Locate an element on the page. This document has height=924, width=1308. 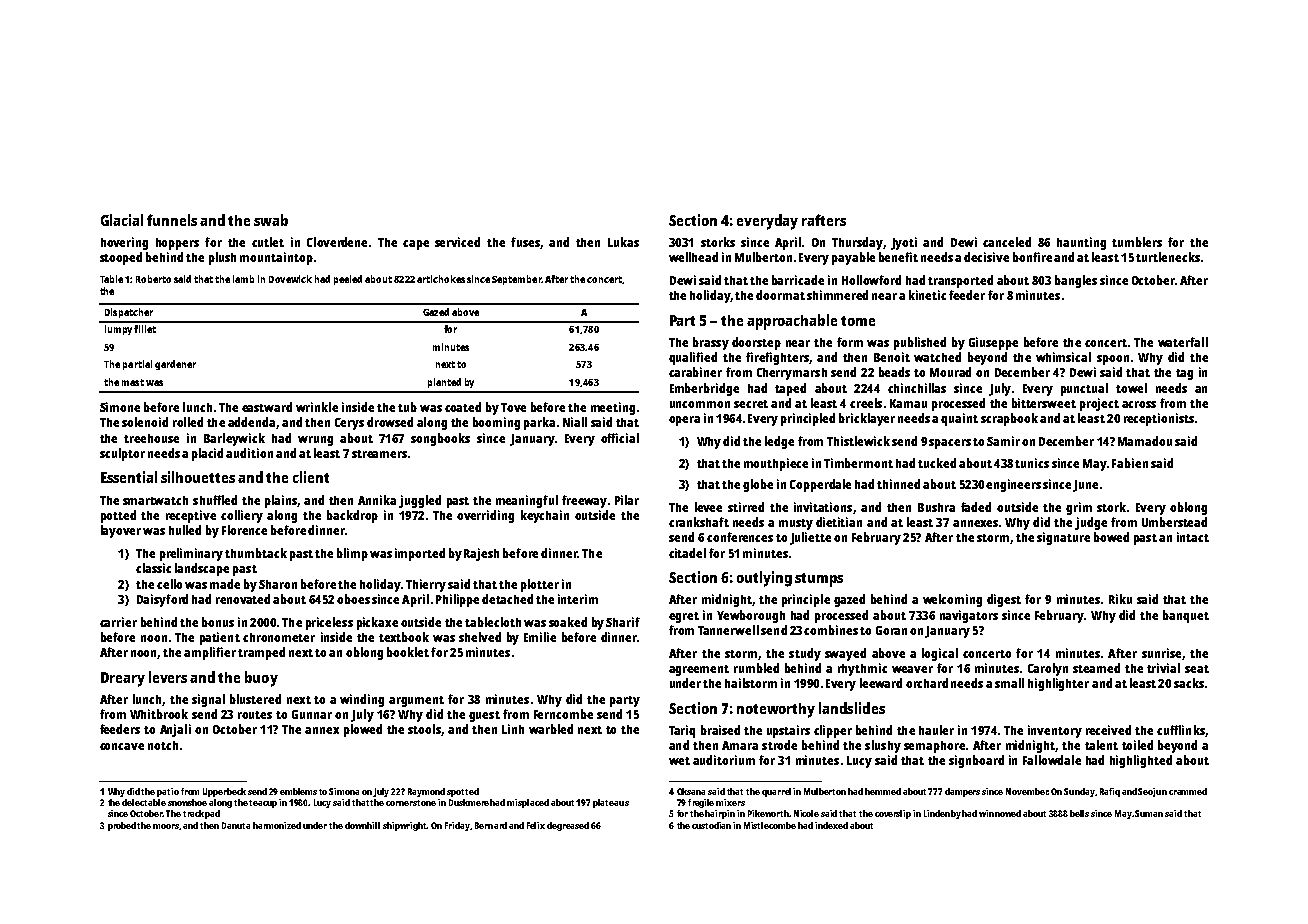
Rajesh is located at coordinates (481, 554).
